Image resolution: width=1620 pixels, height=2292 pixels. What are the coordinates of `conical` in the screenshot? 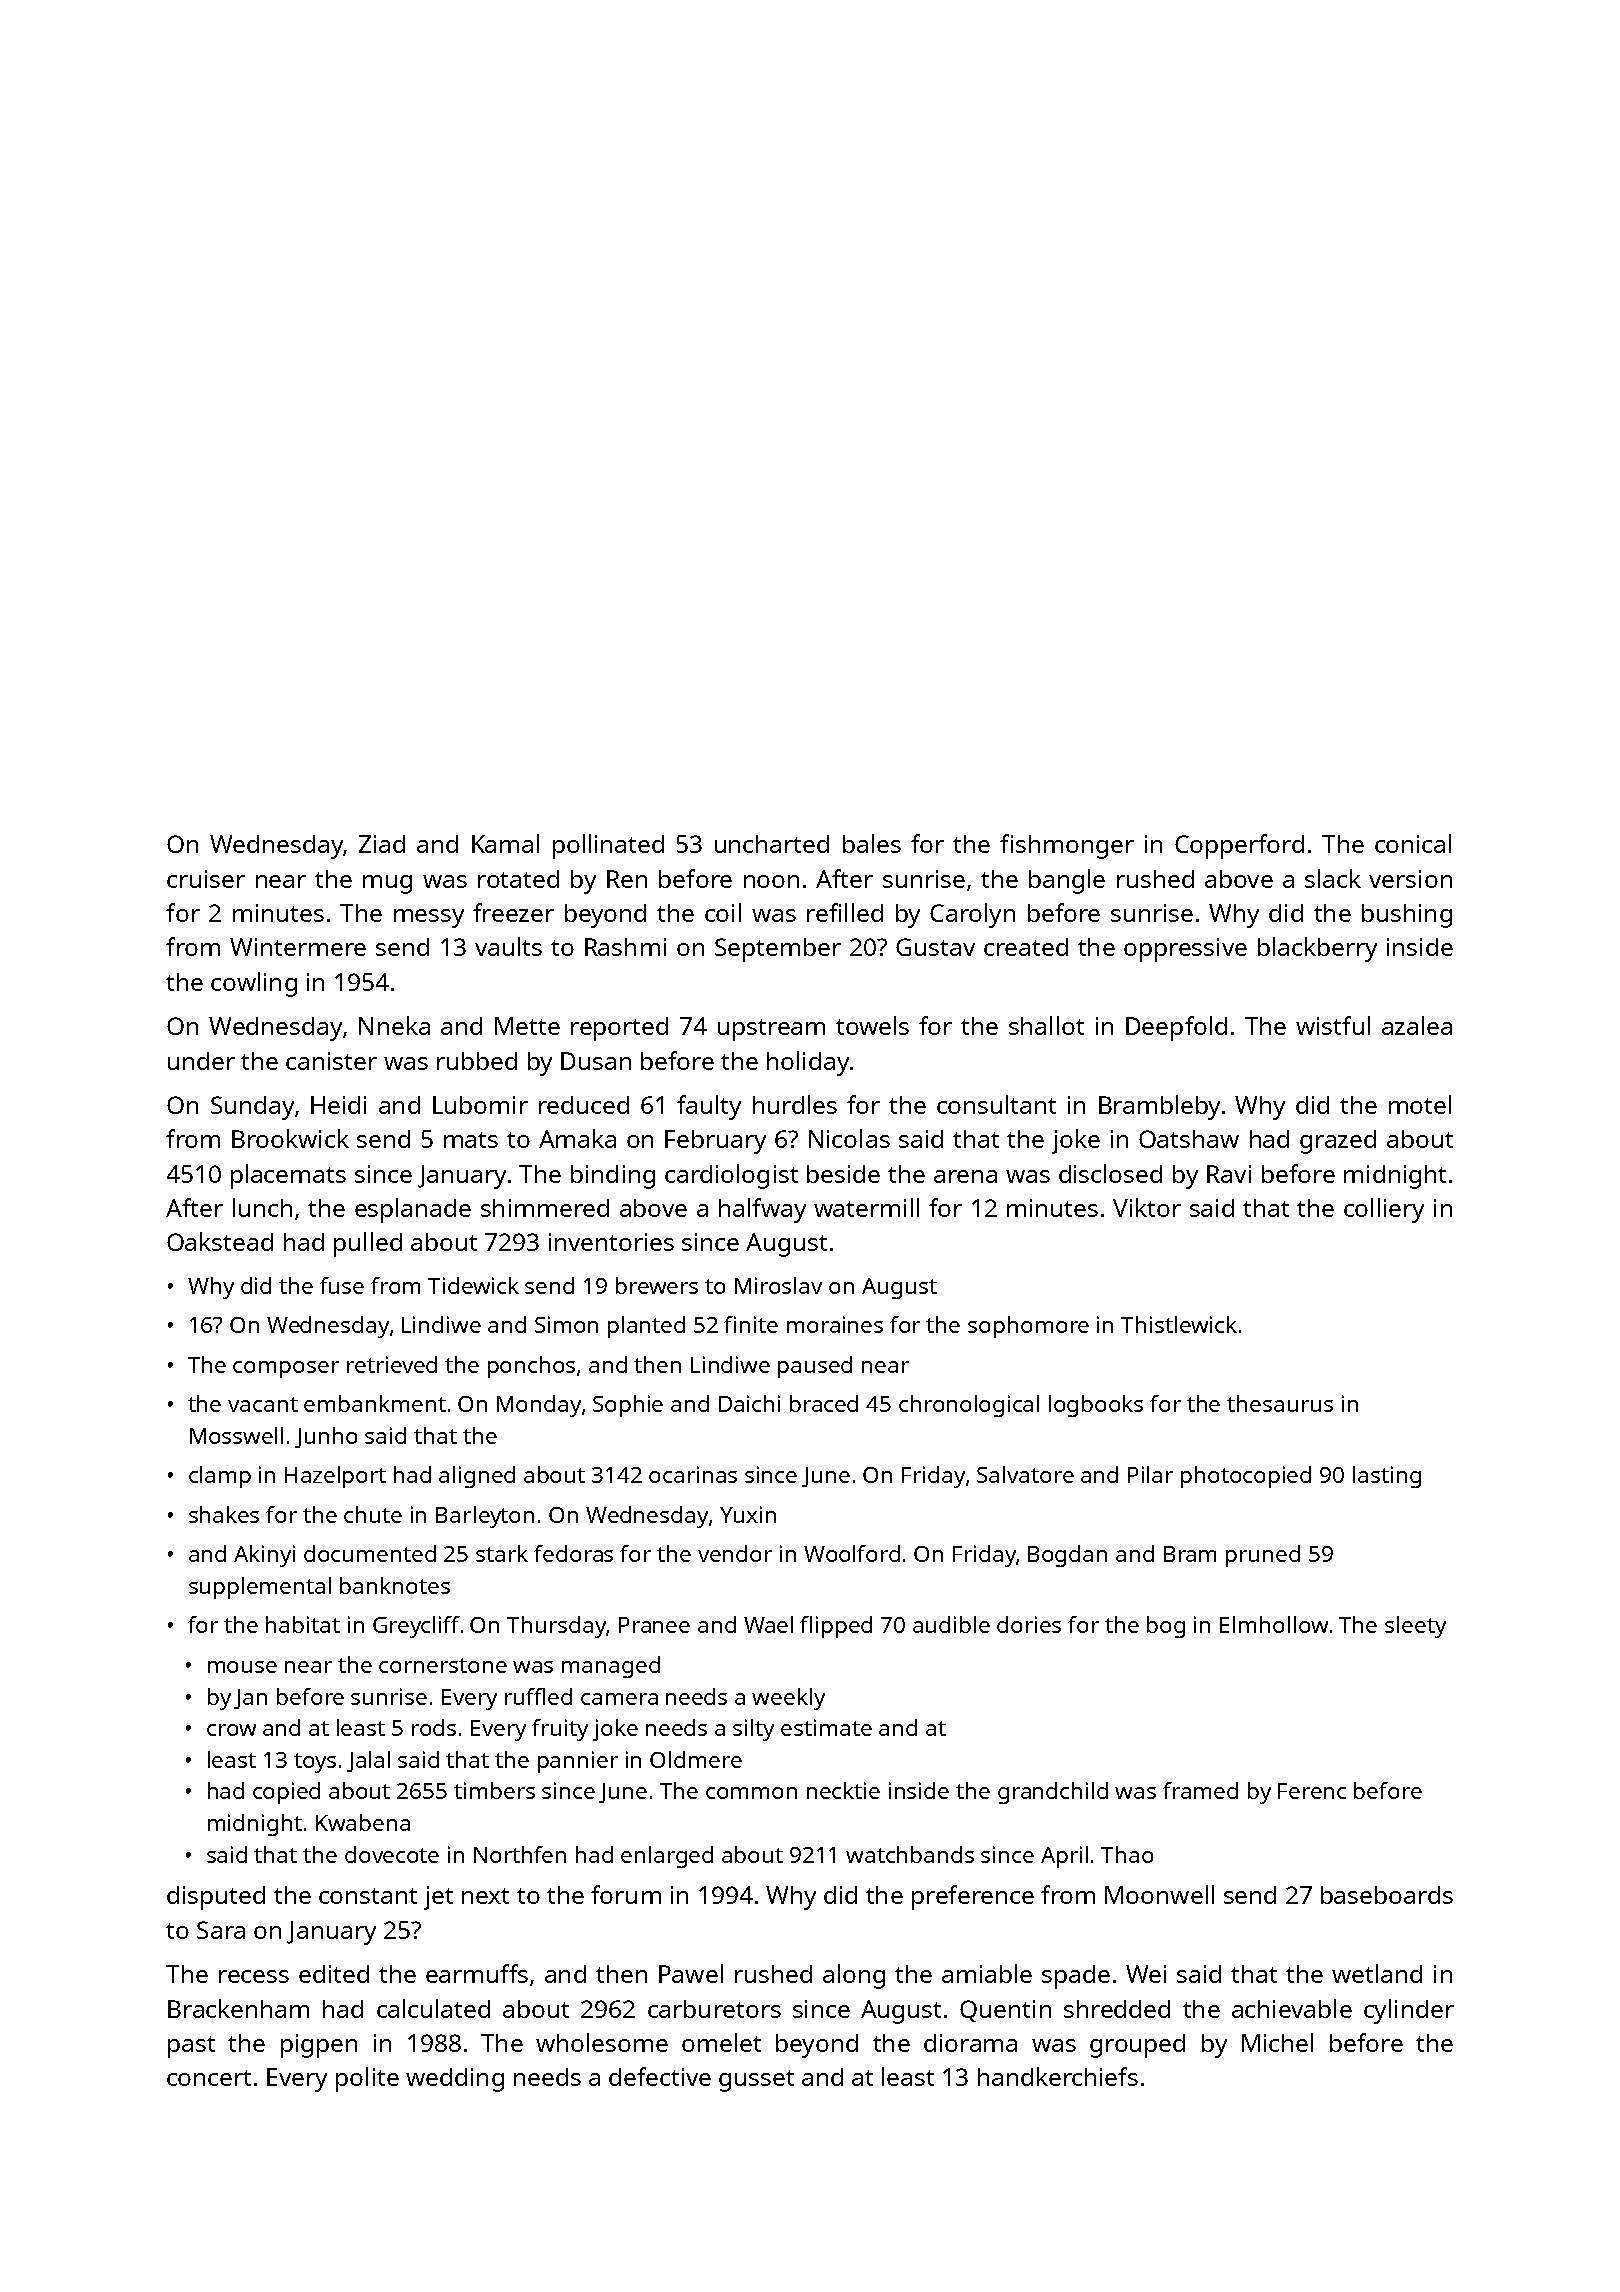 It's located at (1413, 843).
